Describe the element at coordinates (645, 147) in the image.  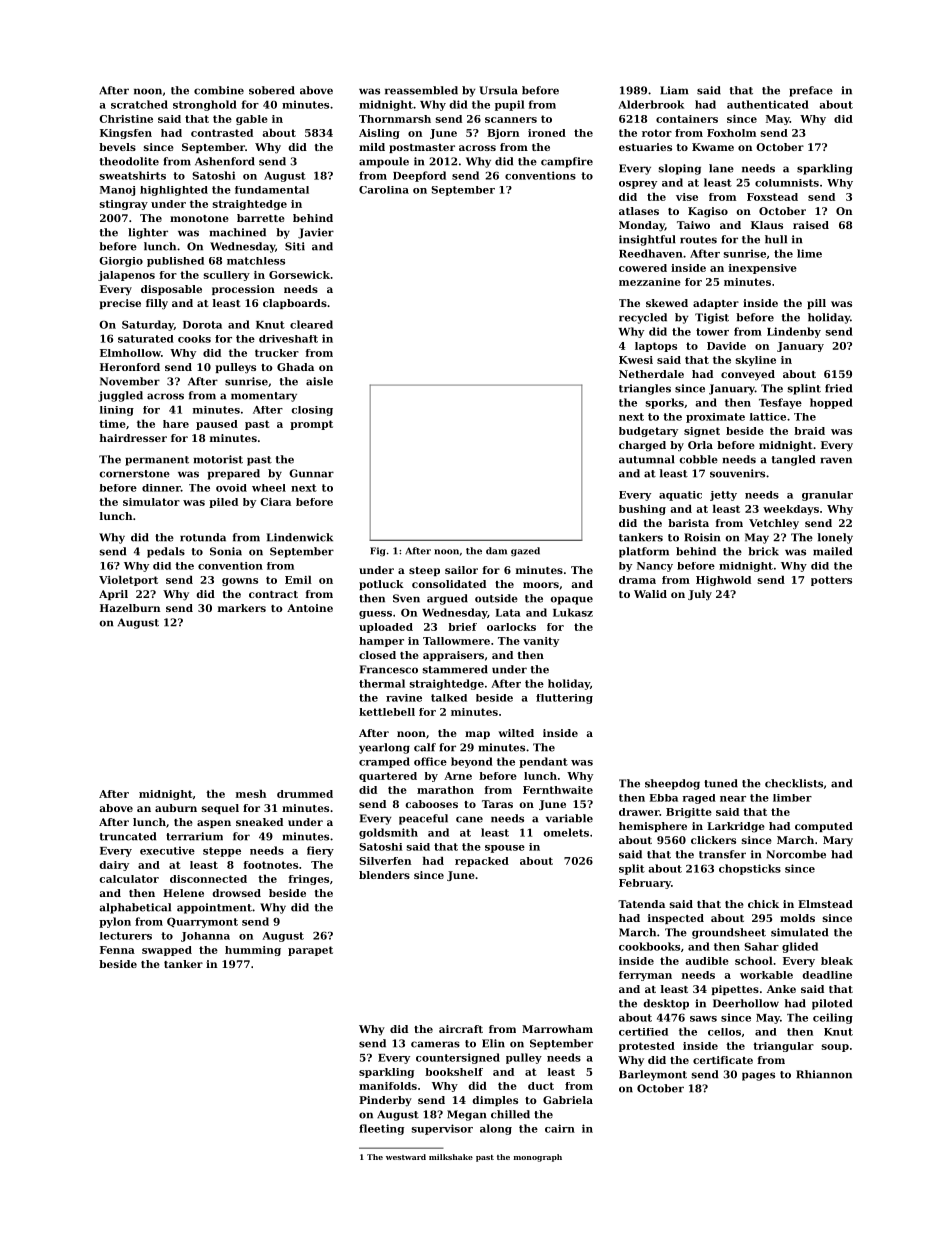
I see `estuaries` at that location.
